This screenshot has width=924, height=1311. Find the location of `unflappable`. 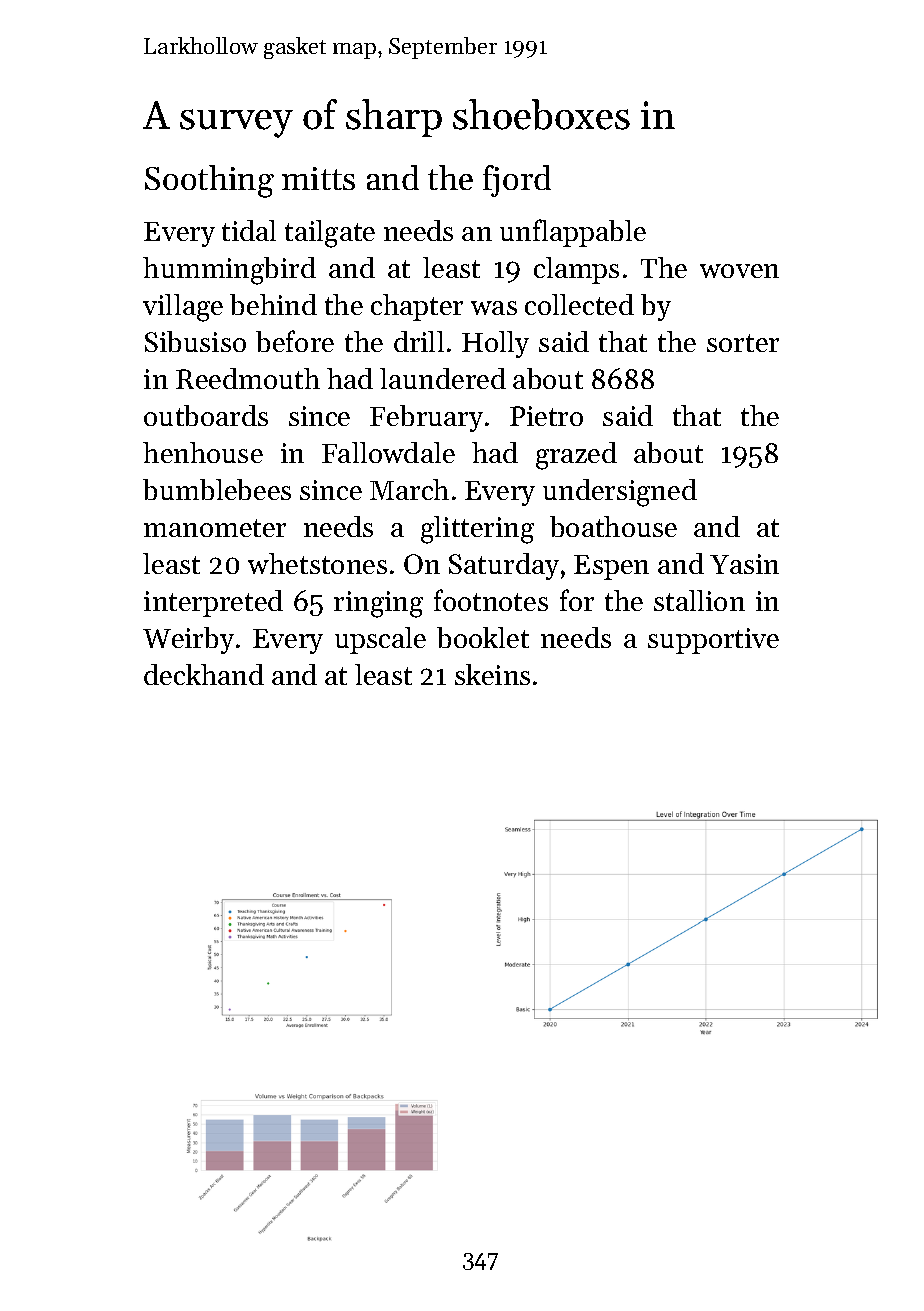

unflappable is located at coordinates (573, 233).
